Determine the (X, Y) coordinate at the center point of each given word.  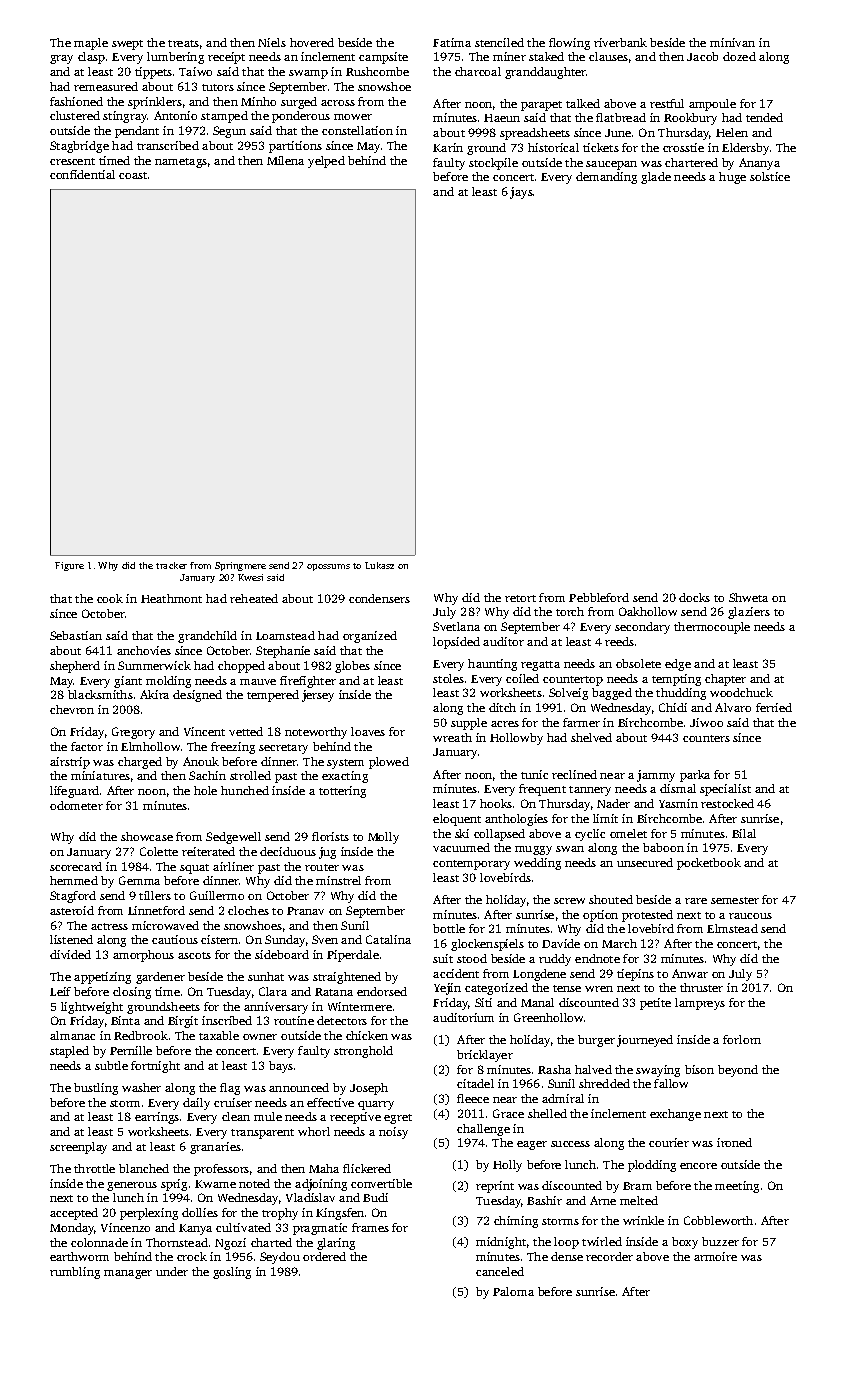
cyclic (590, 835)
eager (532, 1145)
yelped (326, 162)
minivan (732, 42)
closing (132, 993)
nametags (181, 163)
